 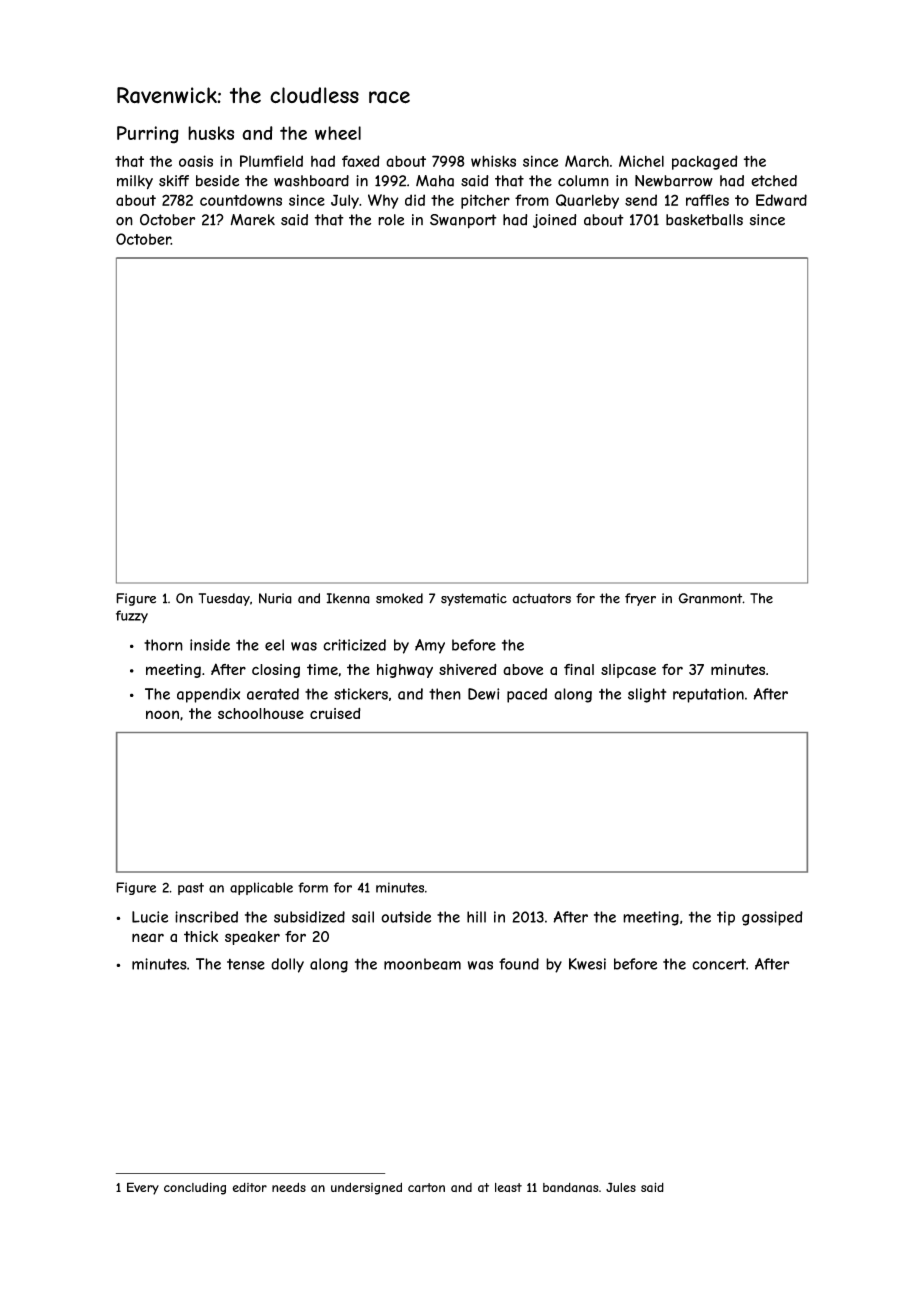 I want to click on needs, so click(x=289, y=1187).
